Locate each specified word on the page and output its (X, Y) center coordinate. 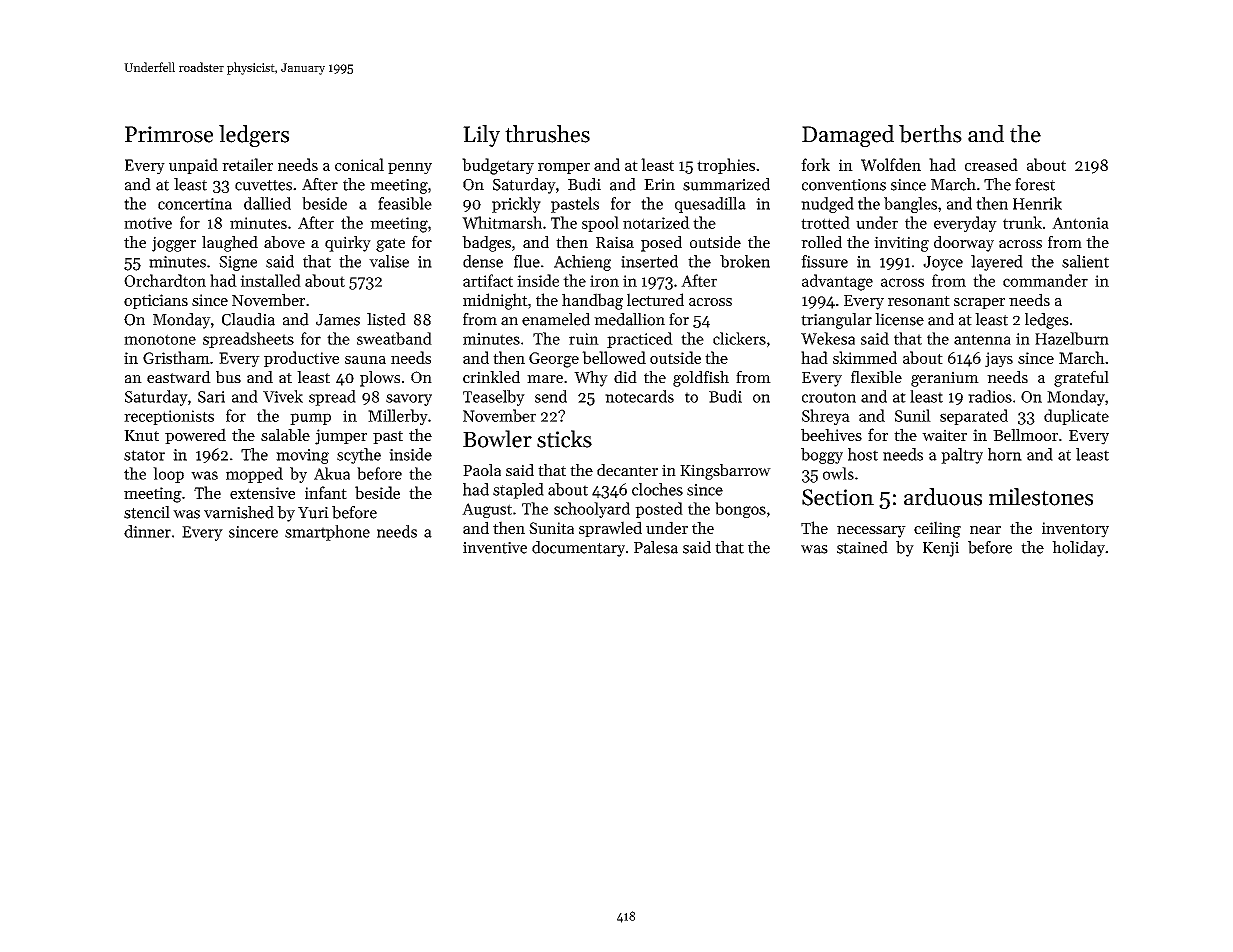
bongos (740, 510)
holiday (1078, 549)
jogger (174, 244)
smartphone (327, 533)
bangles (910, 205)
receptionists (169, 417)
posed (661, 244)
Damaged (848, 136)
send (551, 396)
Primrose (169, 134)
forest (1035, 184)
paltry (962, 456)
